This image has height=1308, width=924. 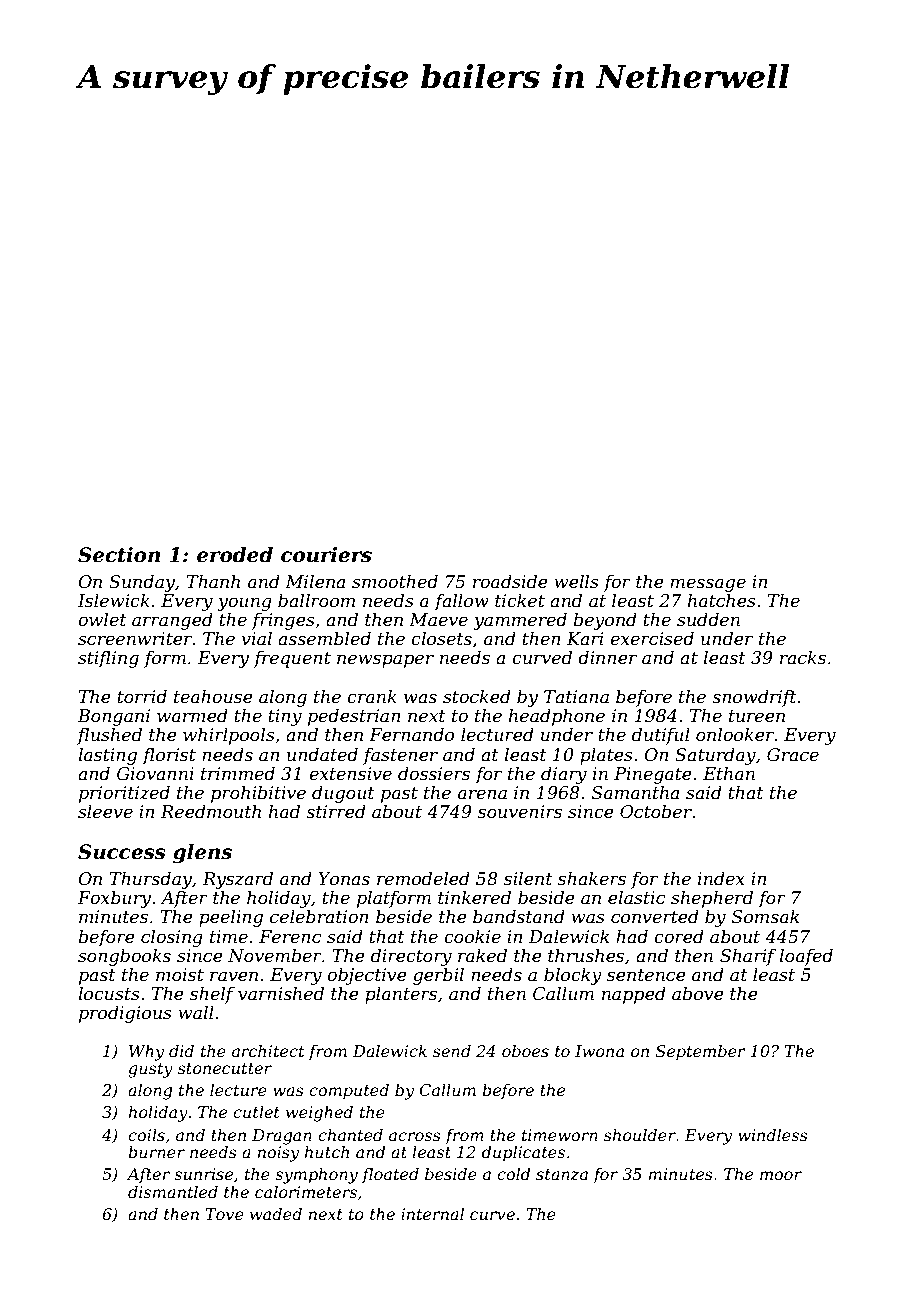 I want to click on Foxbury, so click(x=114, y=899).
